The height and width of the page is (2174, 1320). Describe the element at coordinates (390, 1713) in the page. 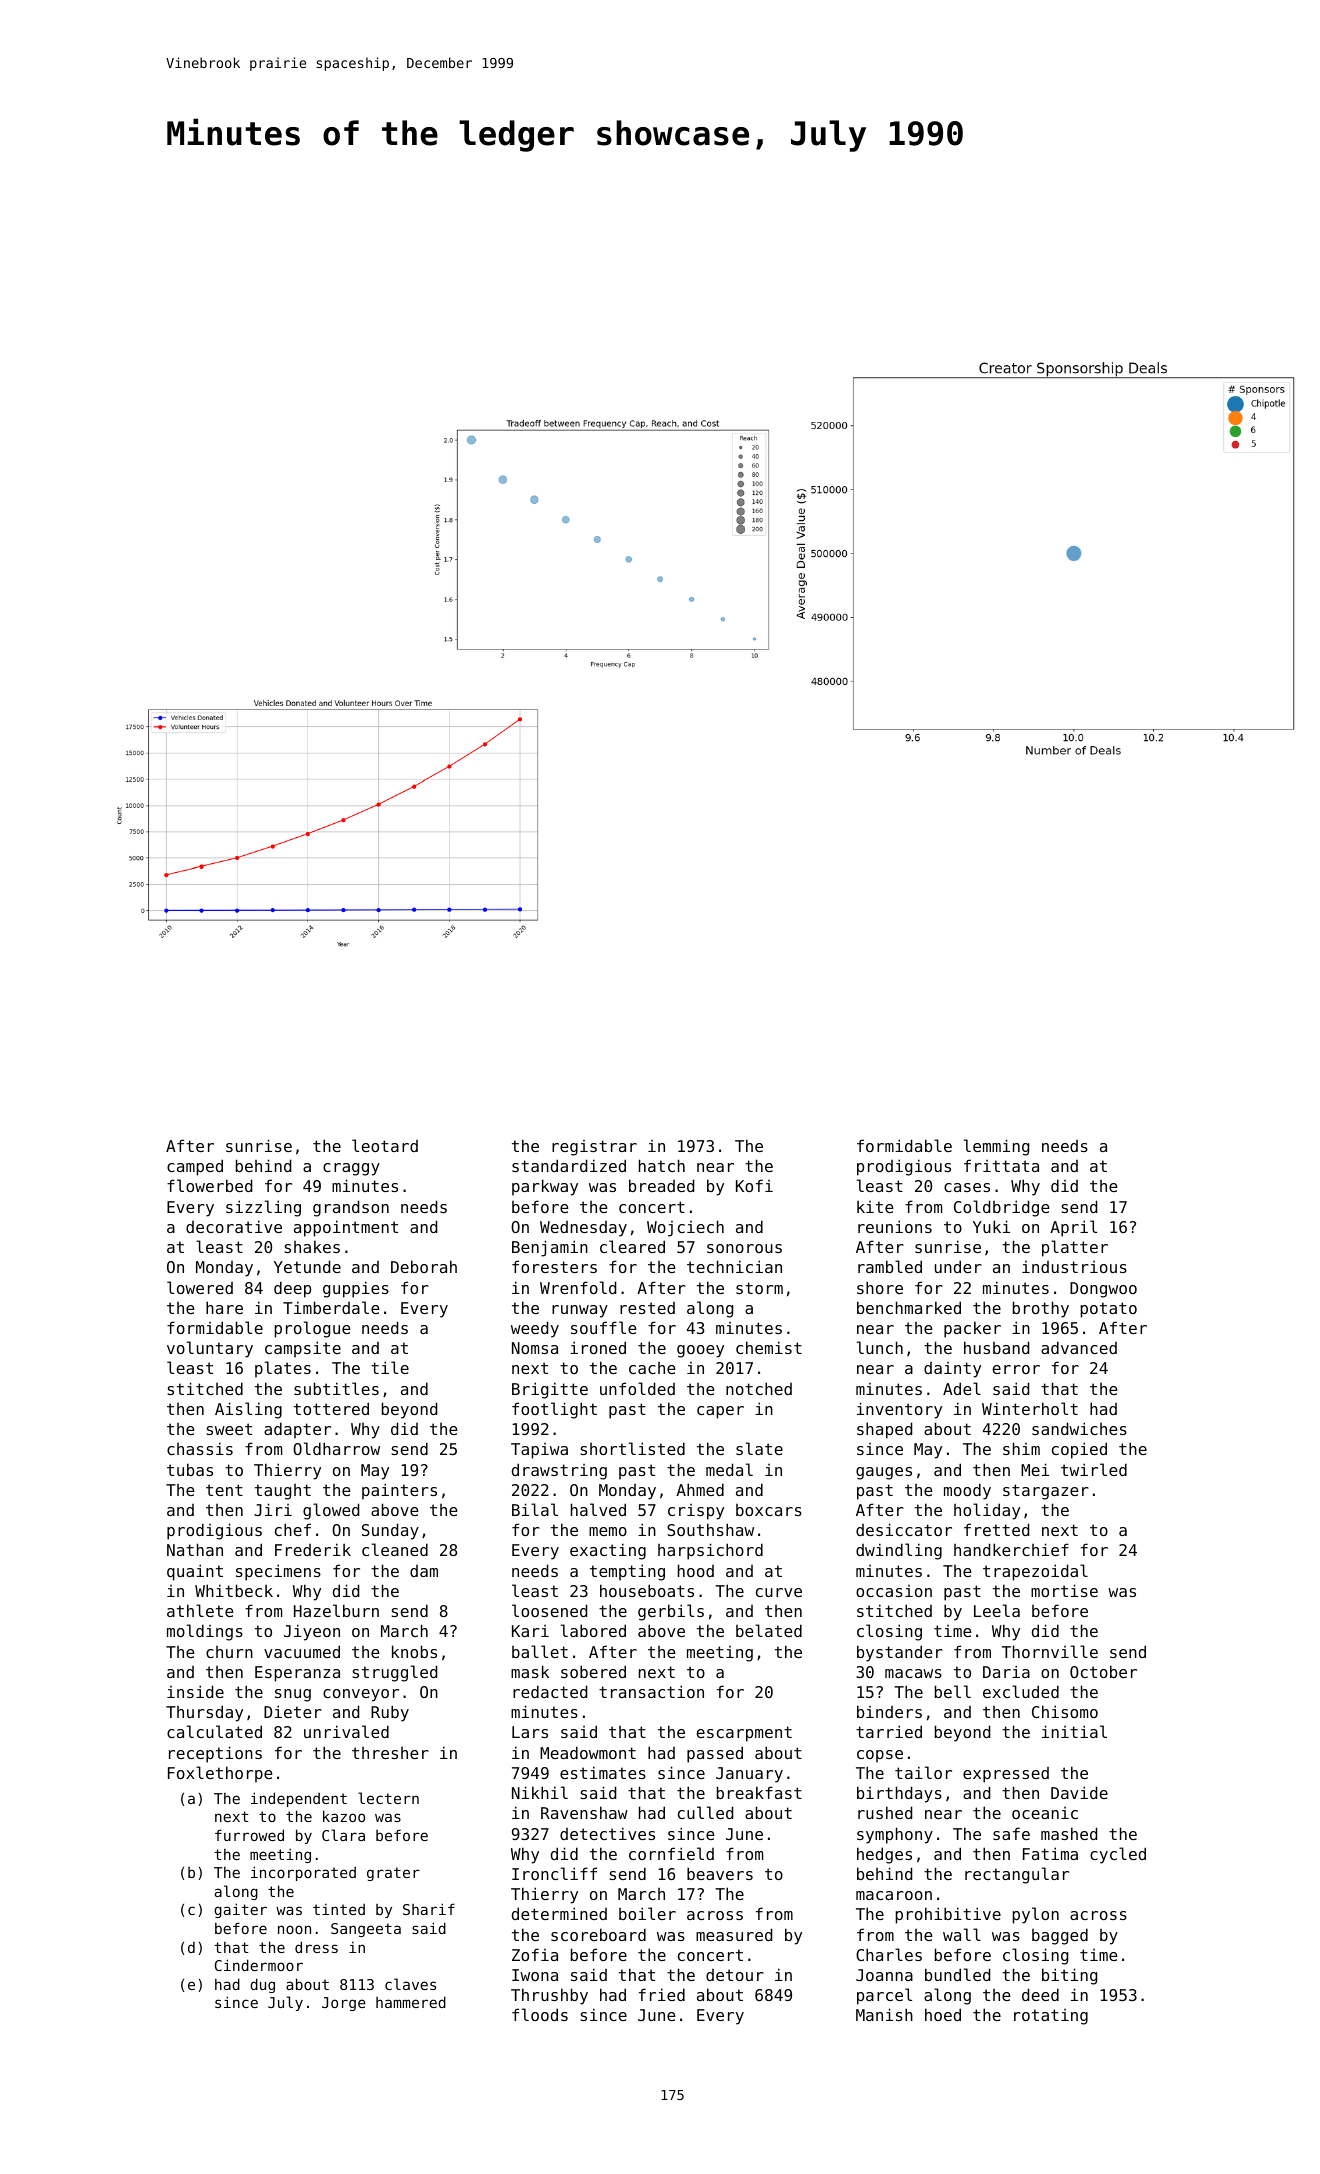

I see `Ruby` at that location.
